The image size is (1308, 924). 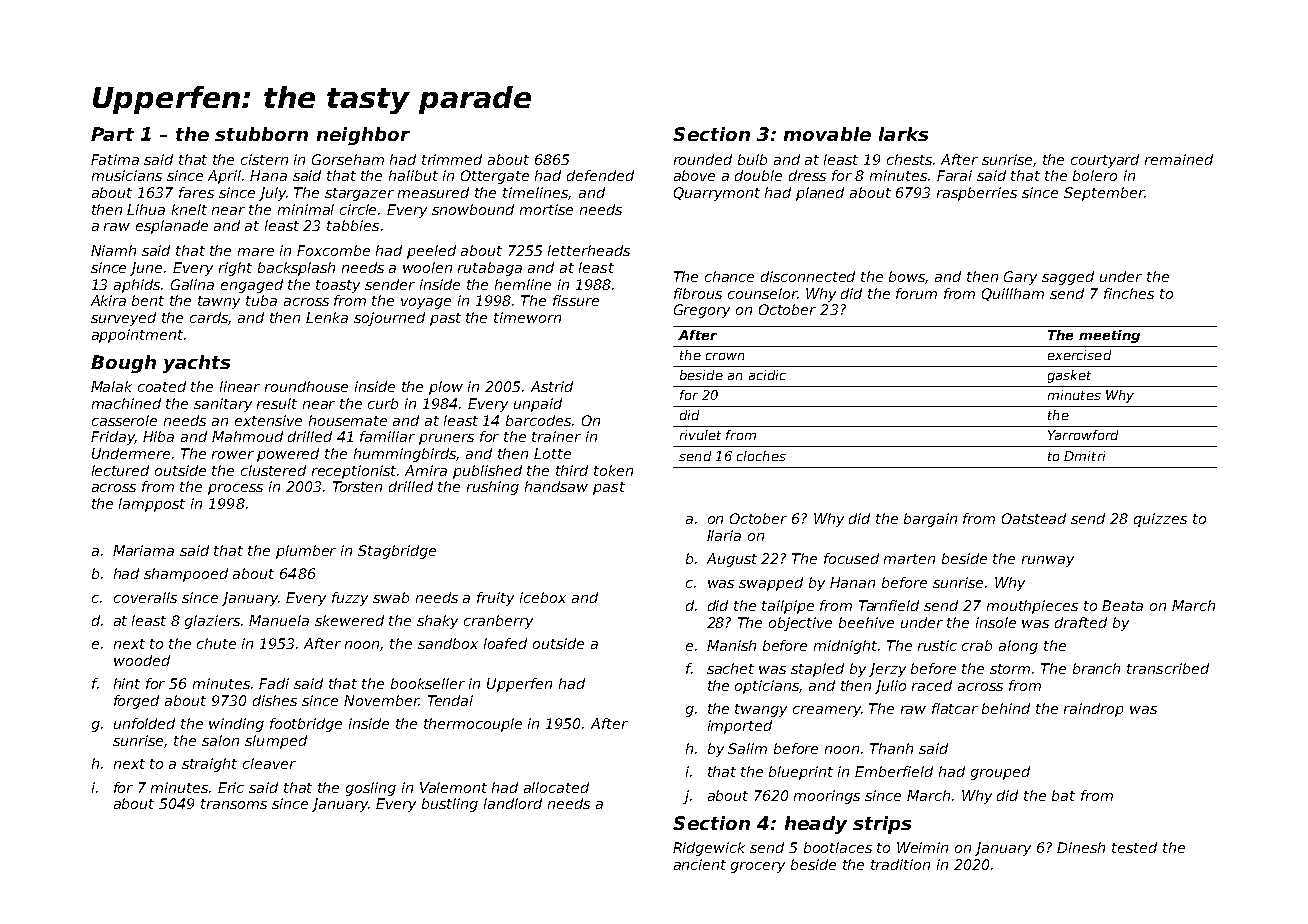 What do you see at coordinates (261, 134) in the screenshot?
I see `stubborn` at bounding box center [261, 134].
